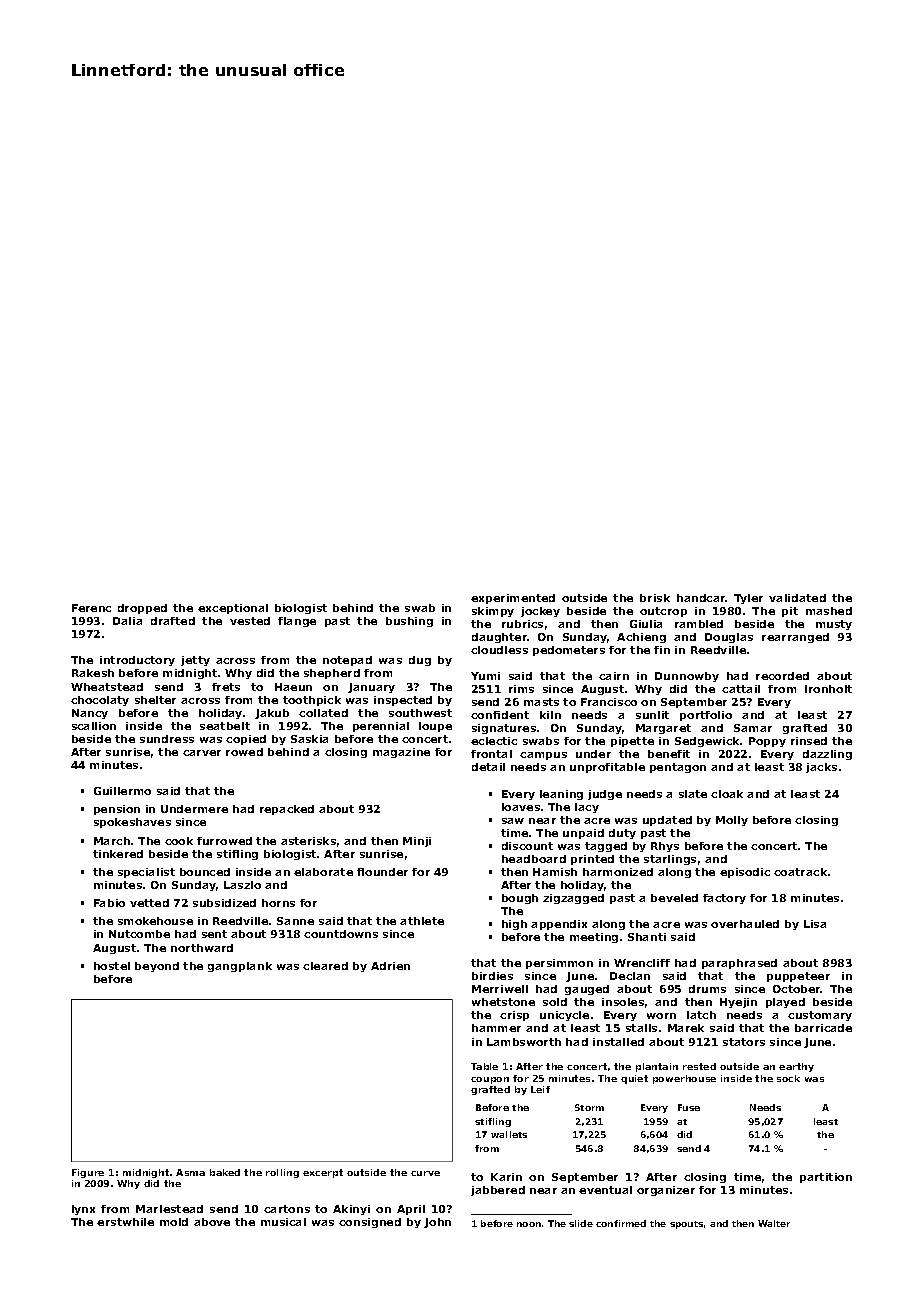 The width and height of the page is (924, 1308). What do you see at coordinates (127, 621) in the page?
I see `Dalia` at bounding box center [127, 621].
